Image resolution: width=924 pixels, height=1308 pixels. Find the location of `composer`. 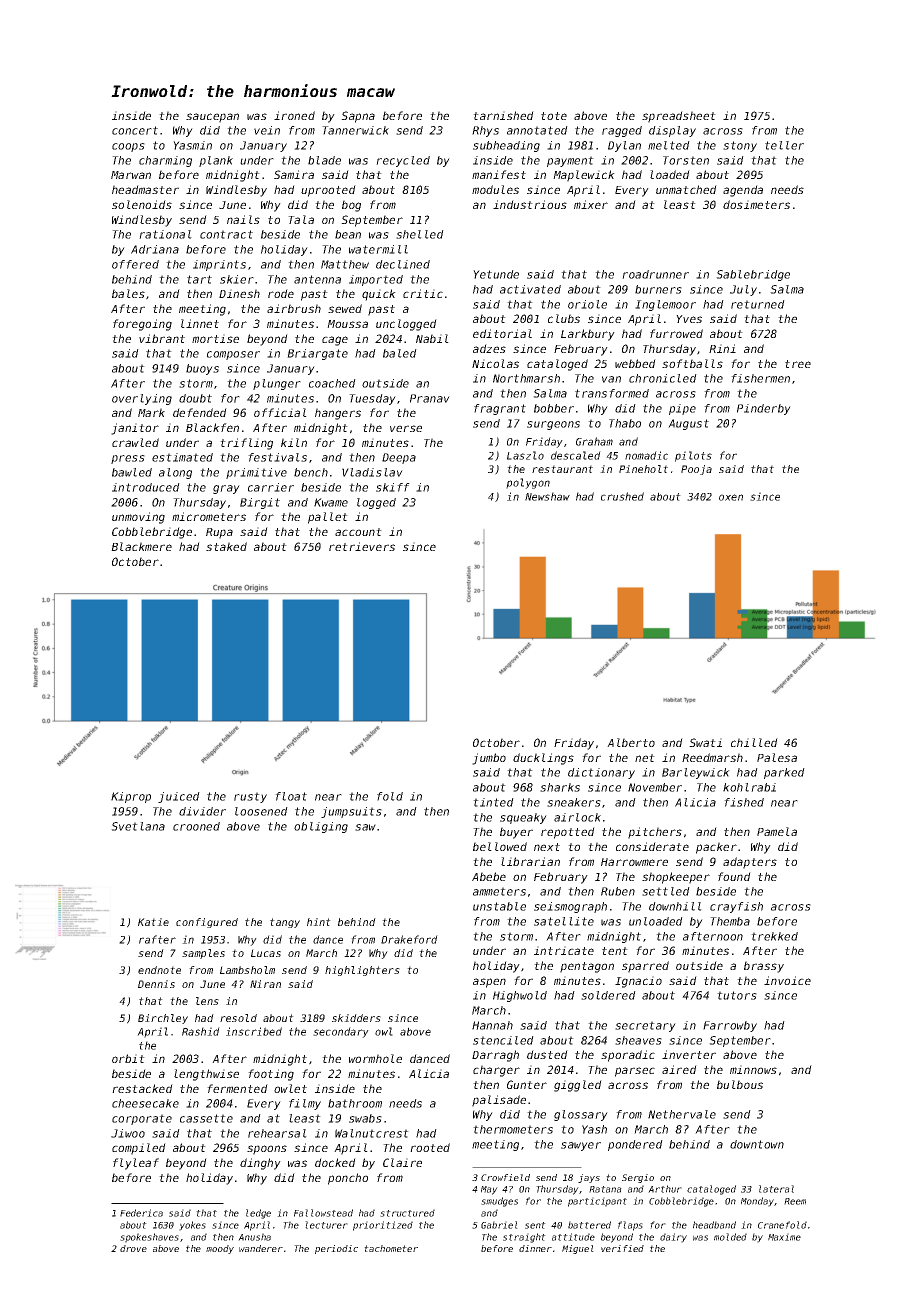

composer is located at coordinates (233, 355).
